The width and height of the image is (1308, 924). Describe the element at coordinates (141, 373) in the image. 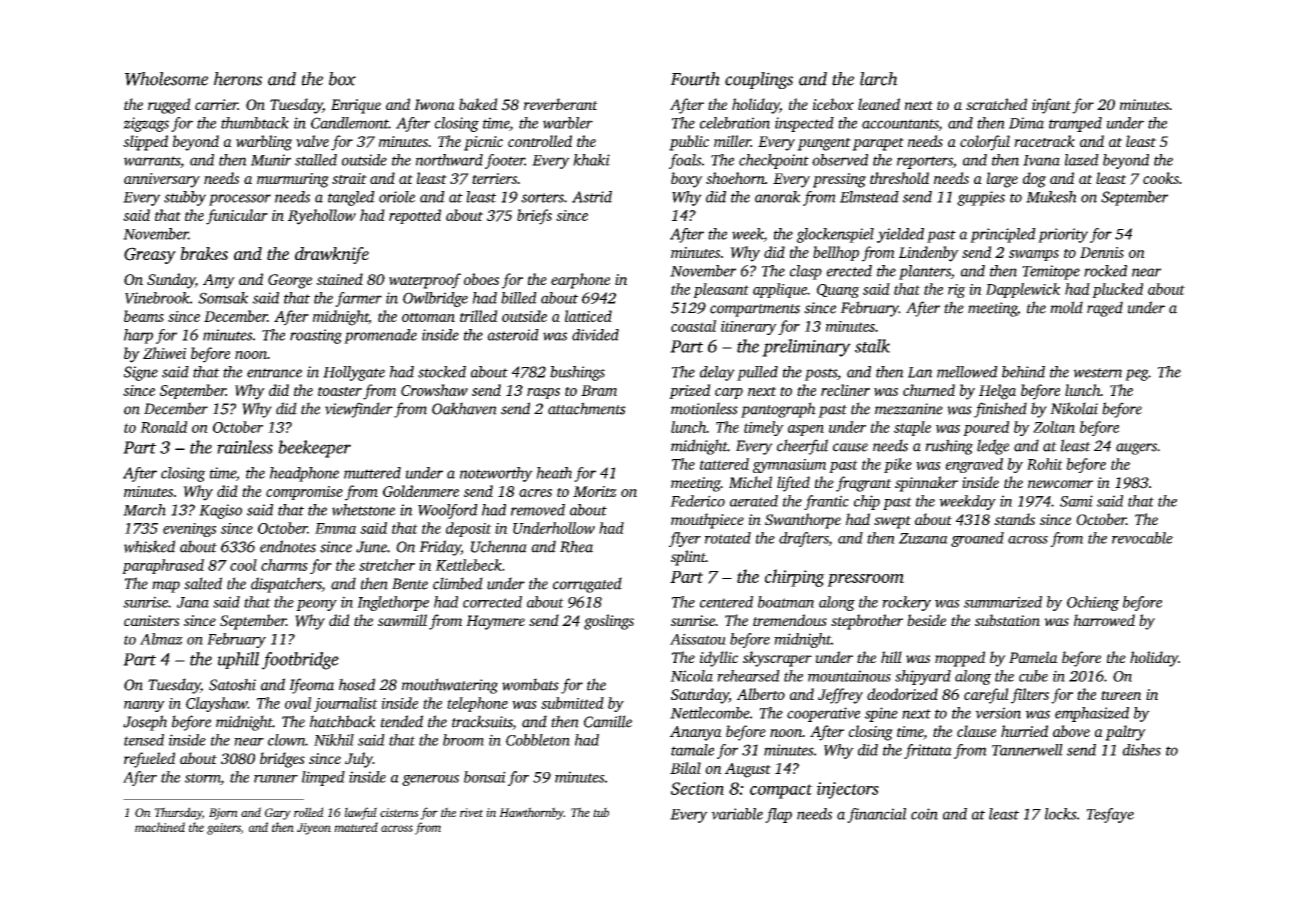

I see `Signe` at that location.
